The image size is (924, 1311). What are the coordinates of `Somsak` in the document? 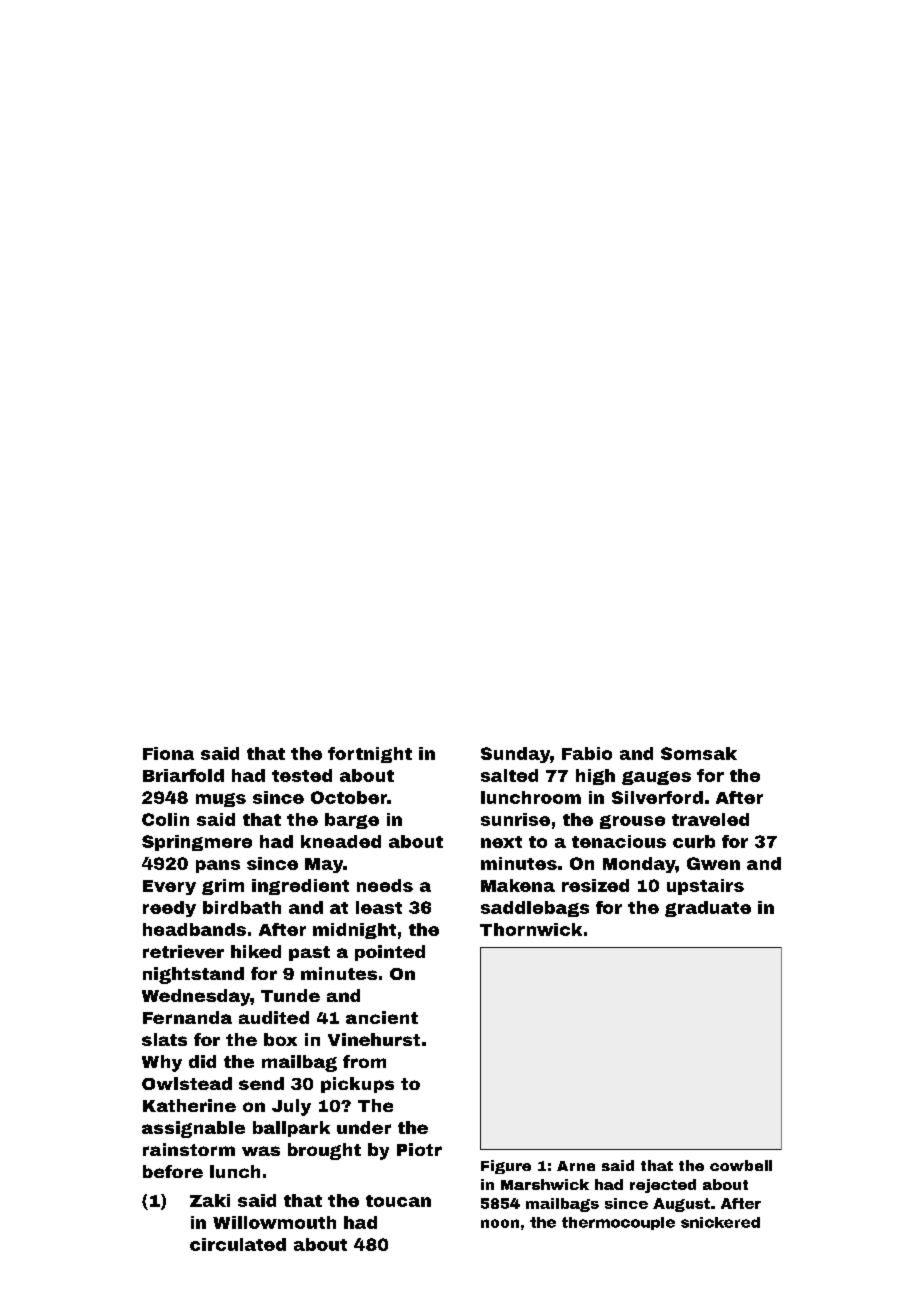 It's located at (699, 753).
